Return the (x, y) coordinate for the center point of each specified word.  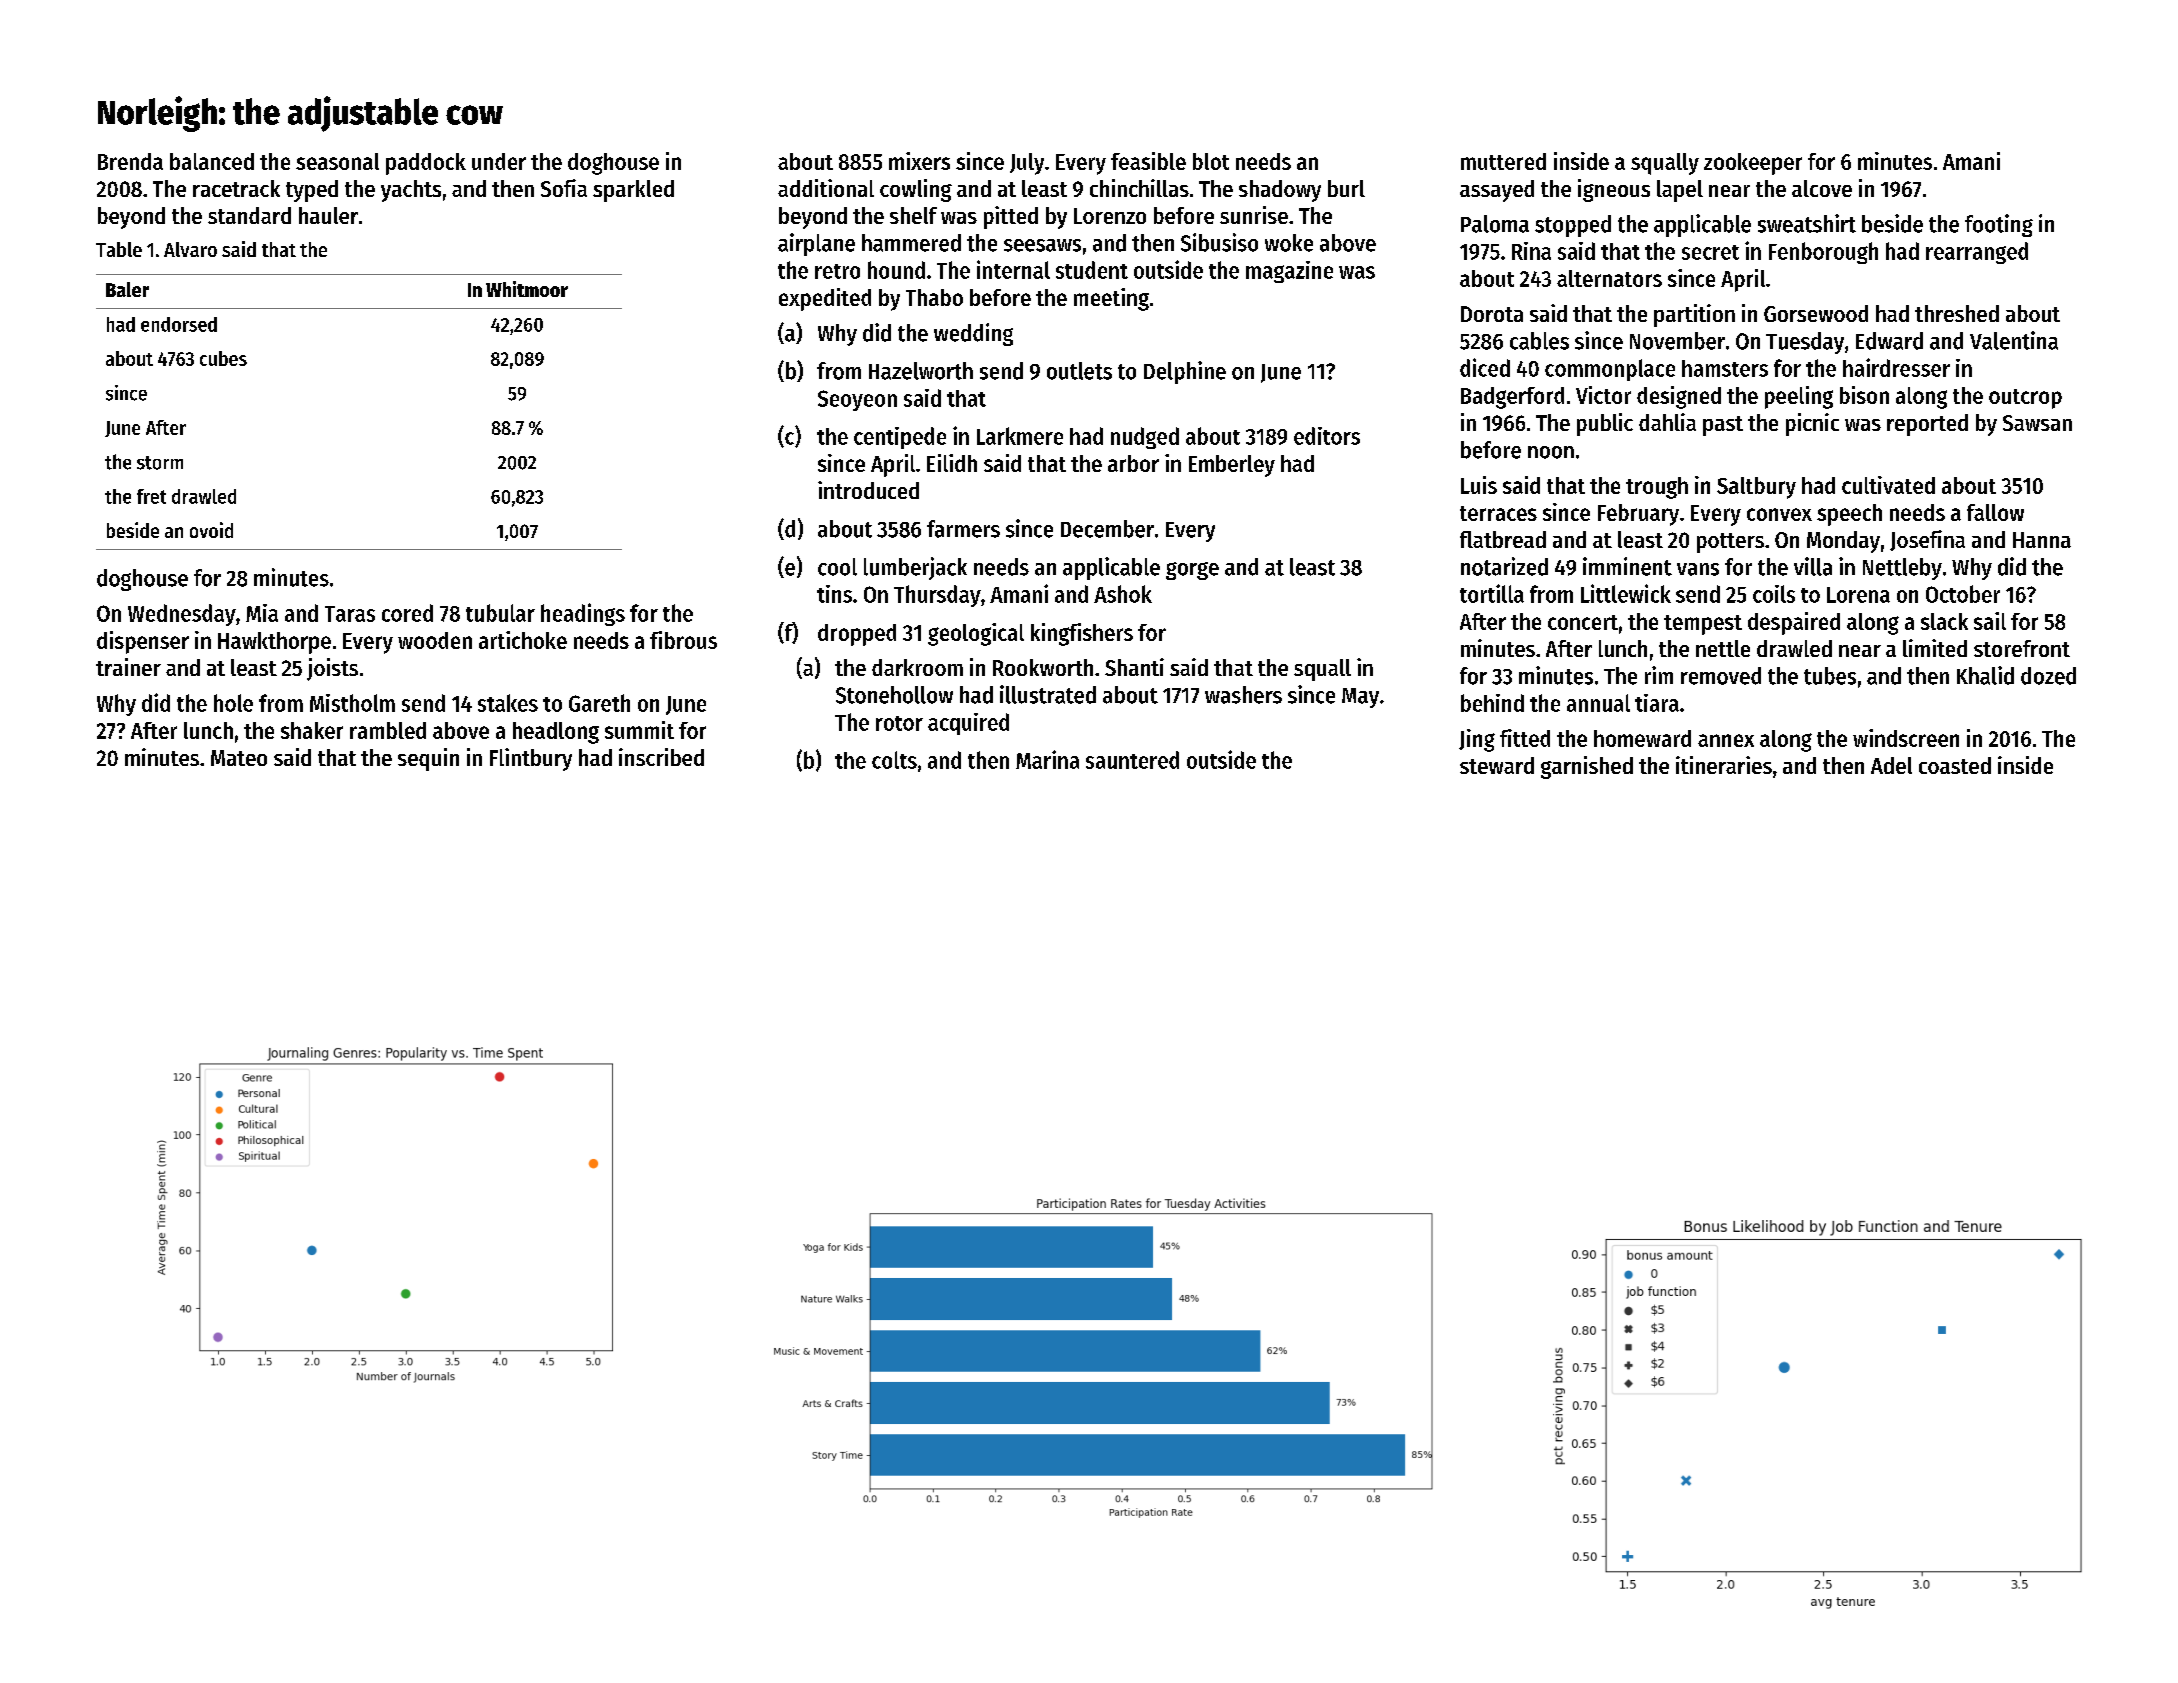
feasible (1148, 161)
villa (1813, 566)
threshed (1957, 313)
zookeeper (1753, 164)
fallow (1995, 512)
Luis (1479, 485)
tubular (500, 613)
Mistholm (352, 703)
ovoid (211, 530)
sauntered (1132, 760)
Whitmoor (527, 289)
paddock (426, 164)
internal (1013, 269)
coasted (1955, 765)
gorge (1192, 571)
